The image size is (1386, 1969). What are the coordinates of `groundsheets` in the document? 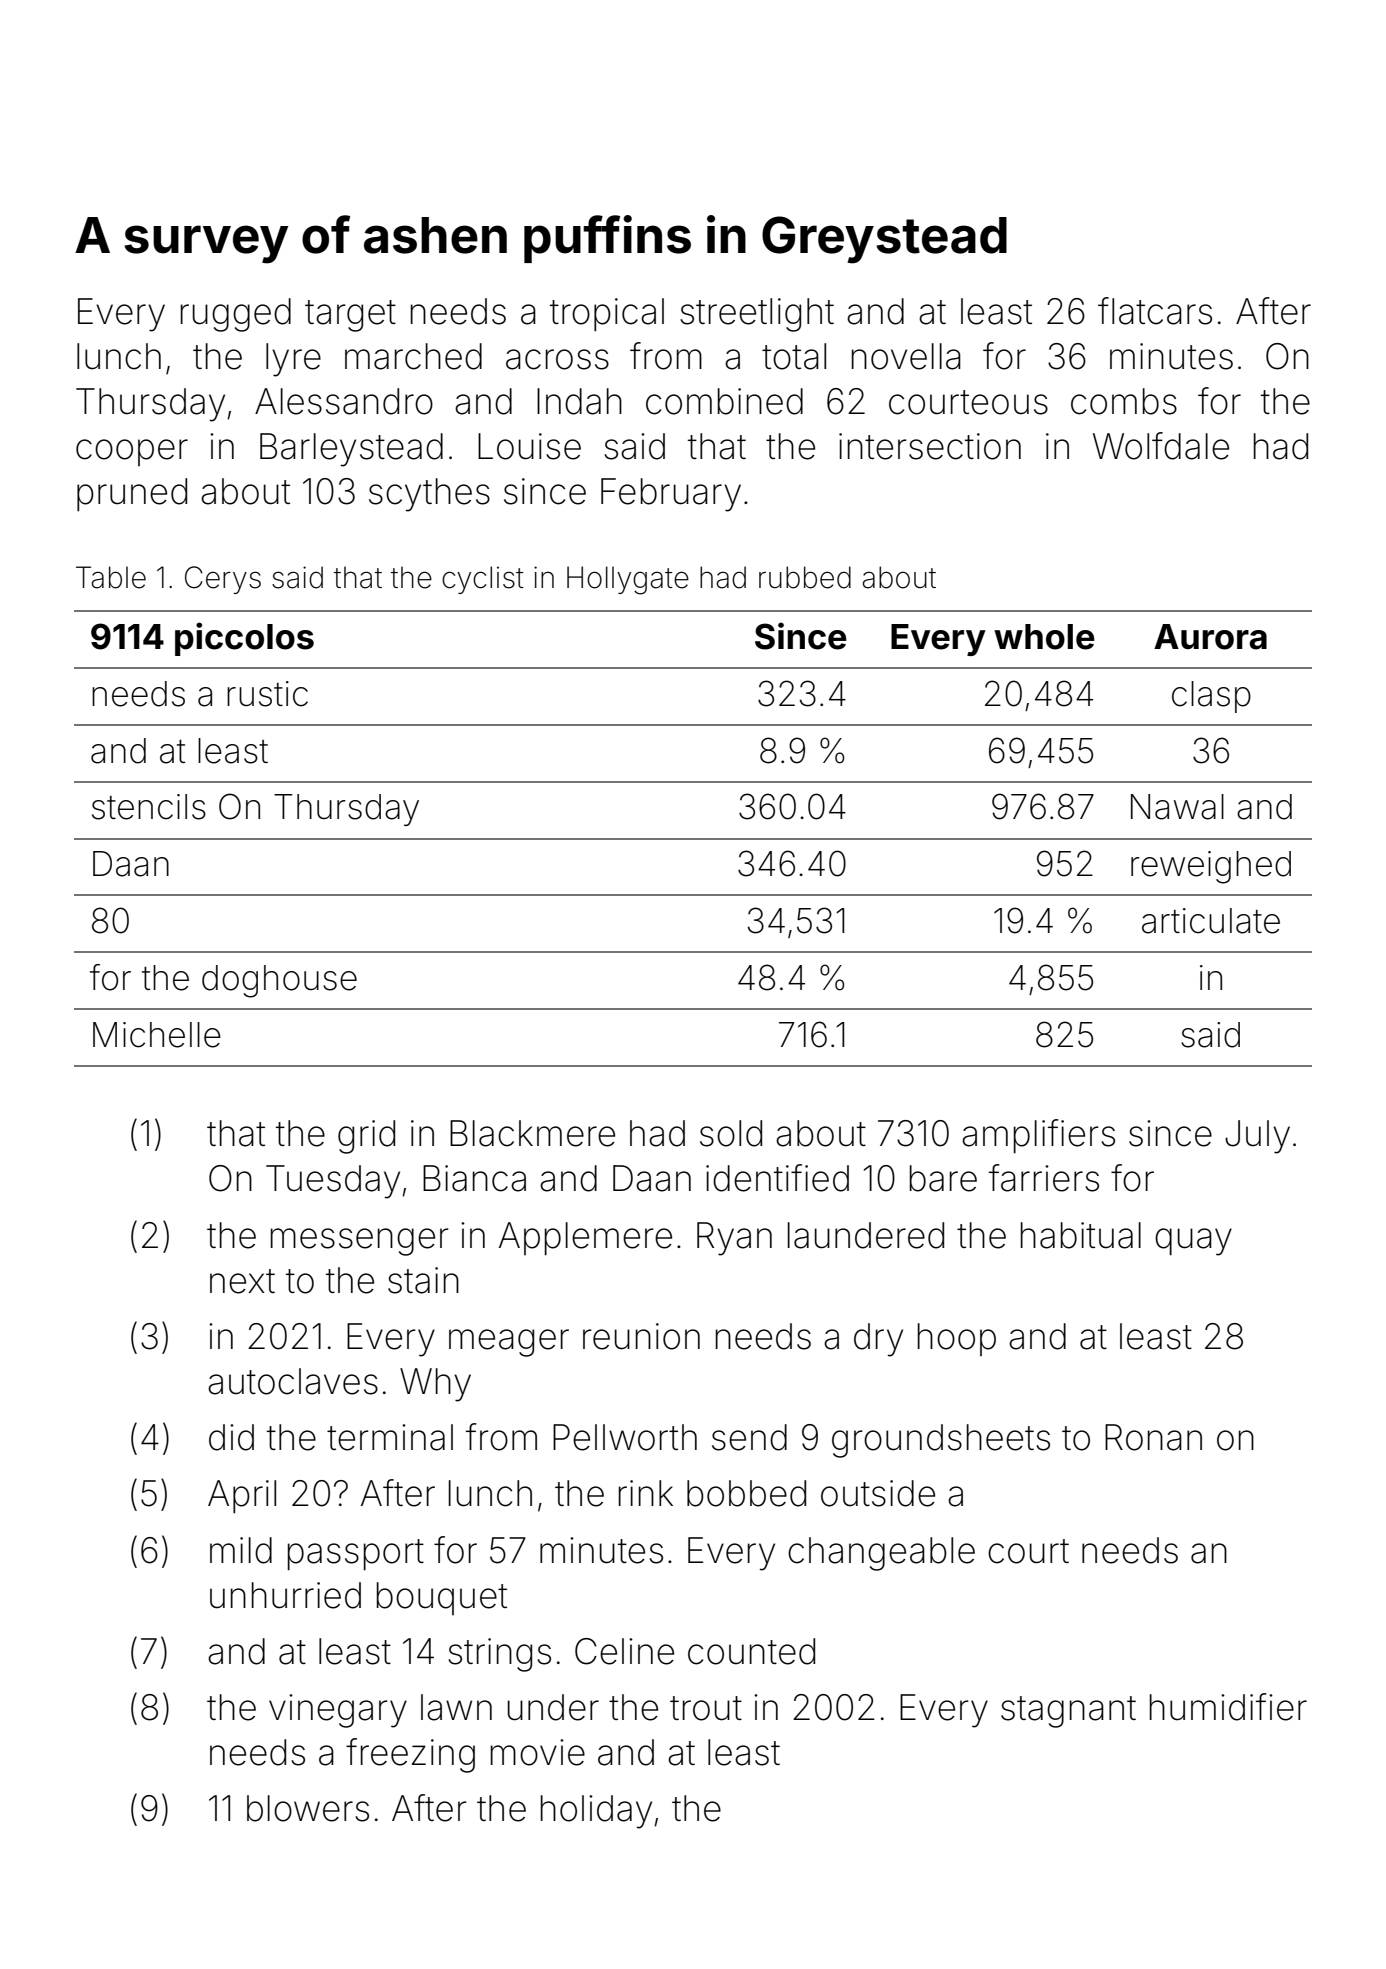 It's located at (941, 1441).
